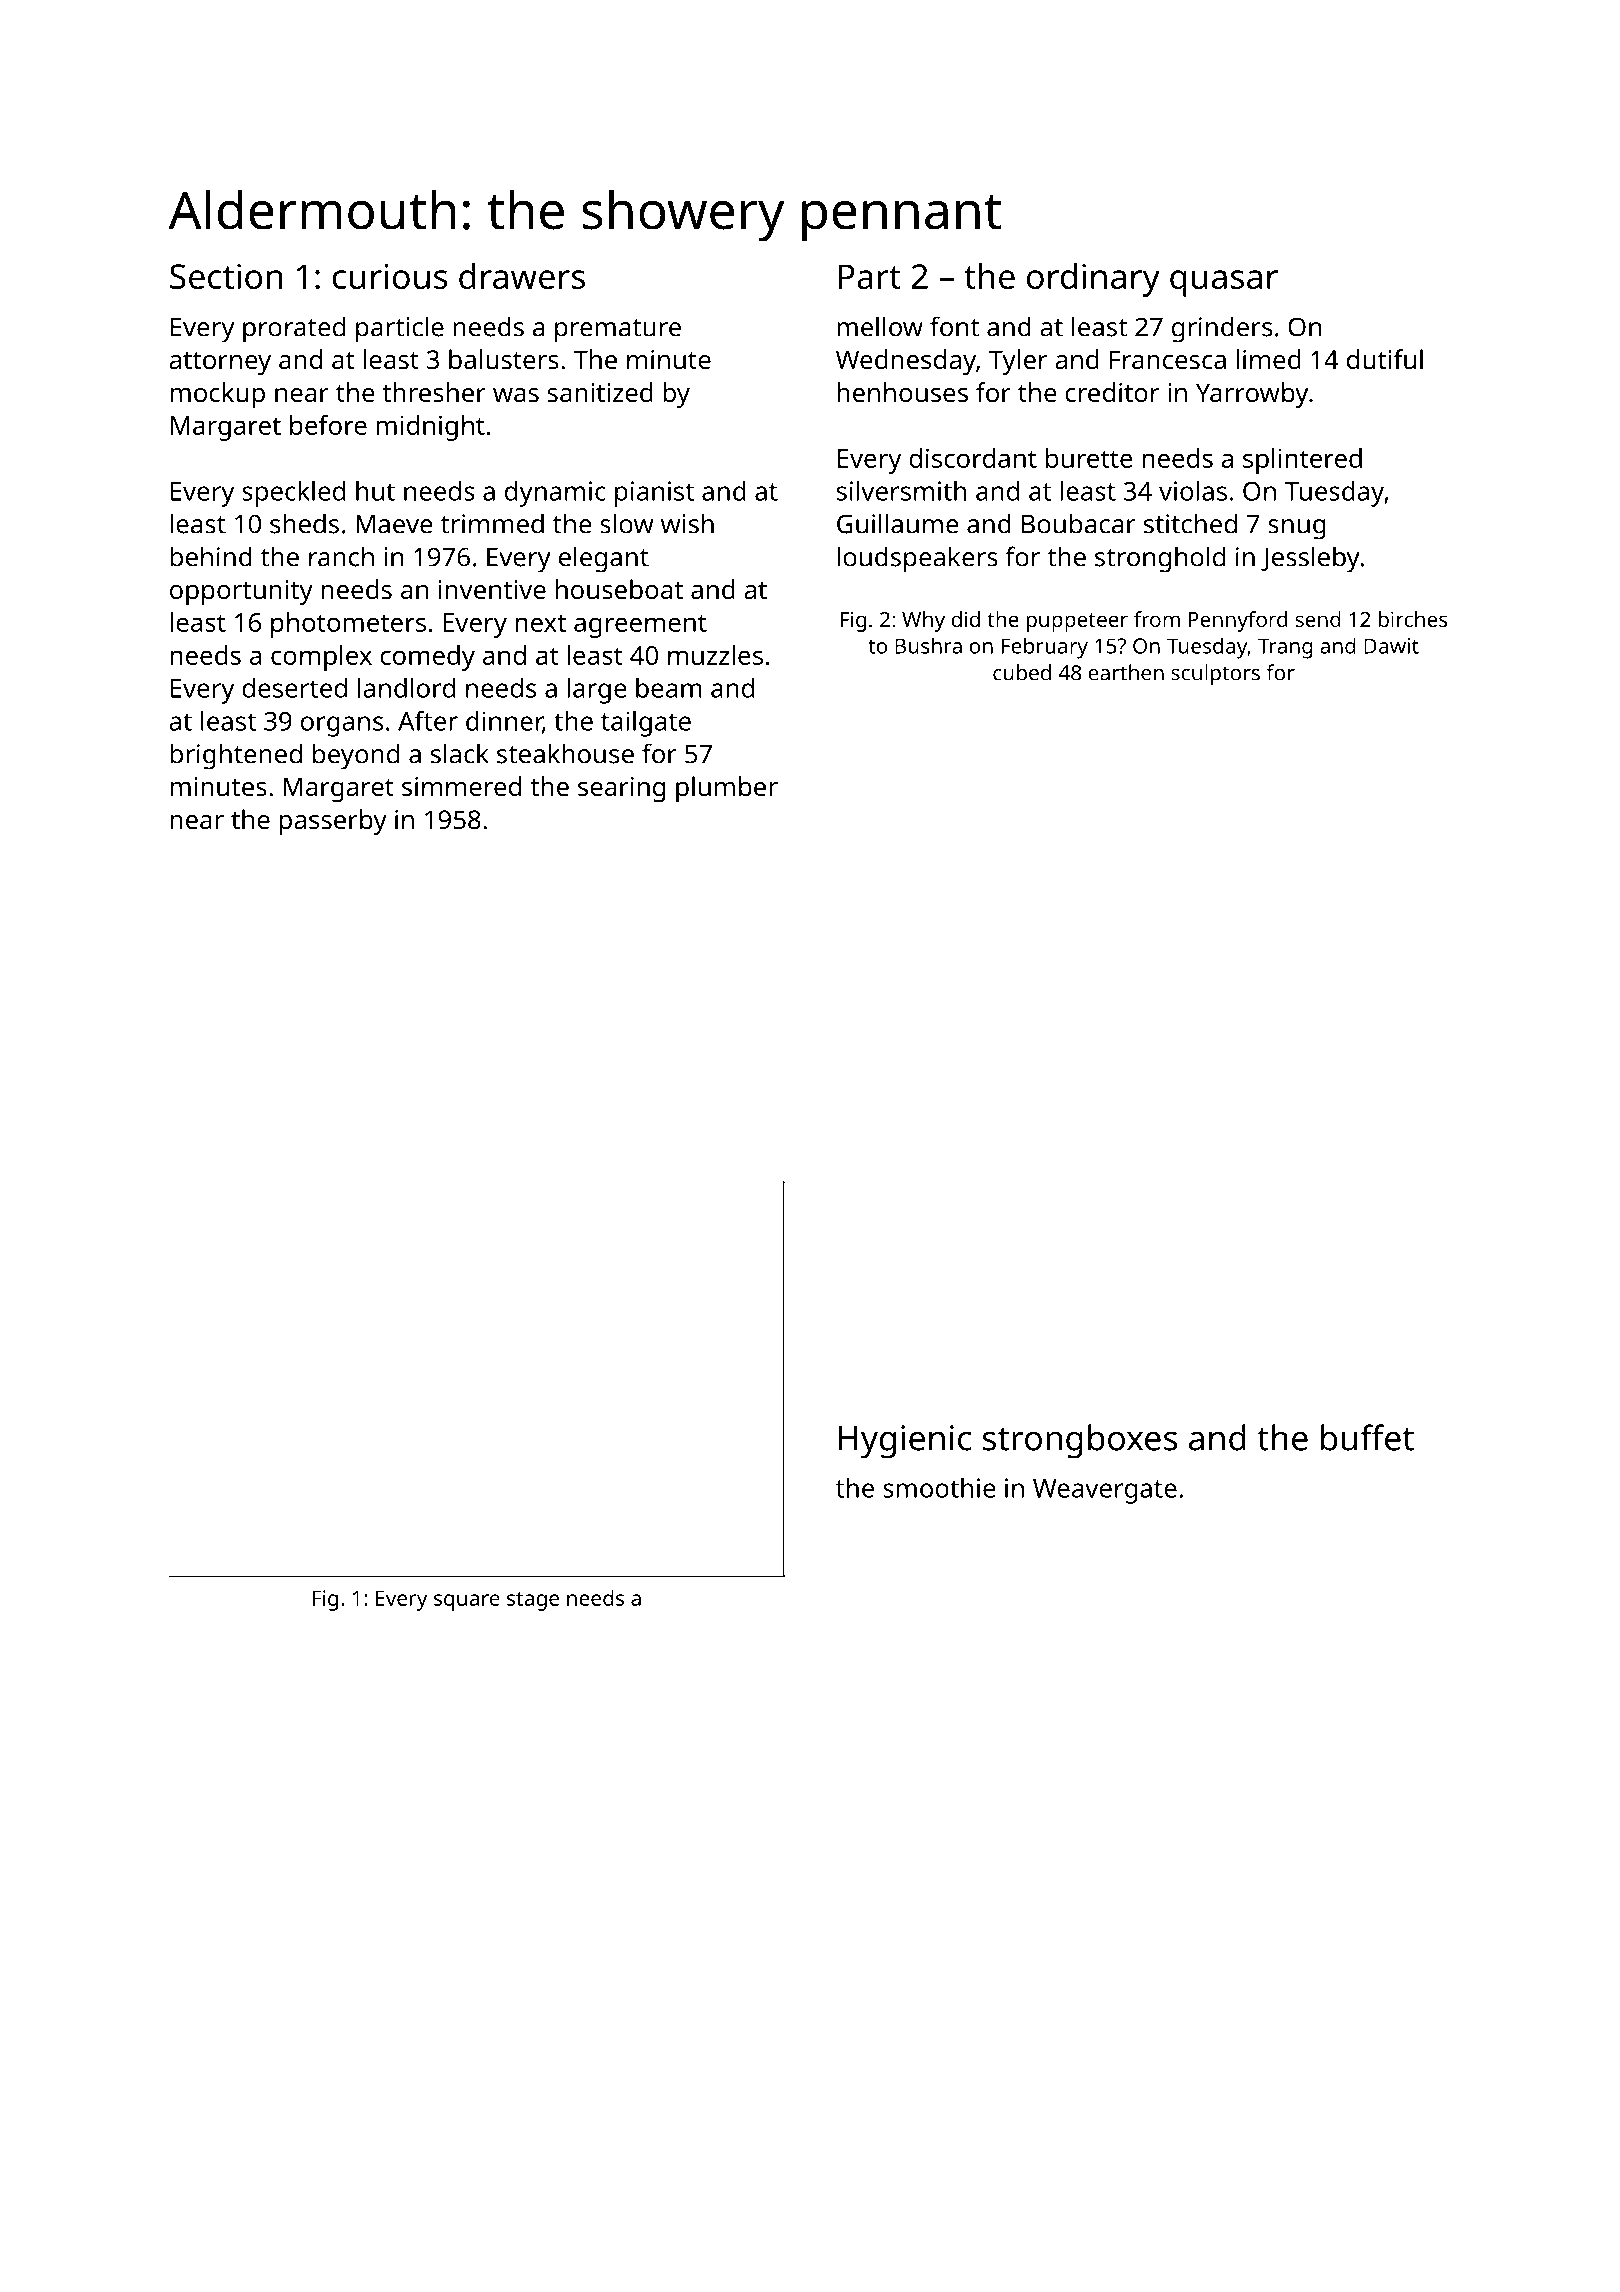 This image has height=2292, width=1620. I want to click on square, so click(467, 1602).
